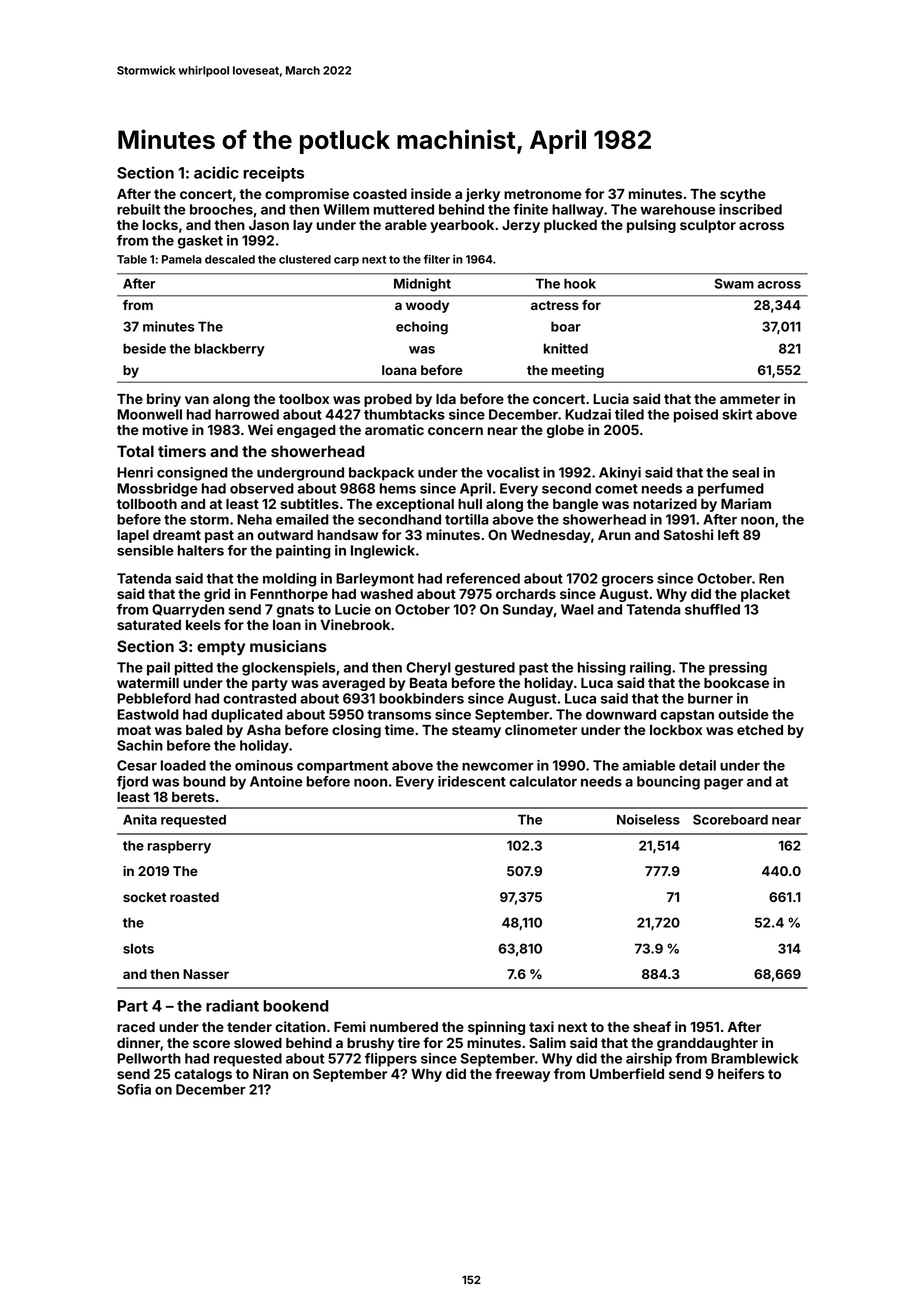  What do you see at coordinates (353, 684) in the page?
I see `averaged` at bounding box center [353, 684].
